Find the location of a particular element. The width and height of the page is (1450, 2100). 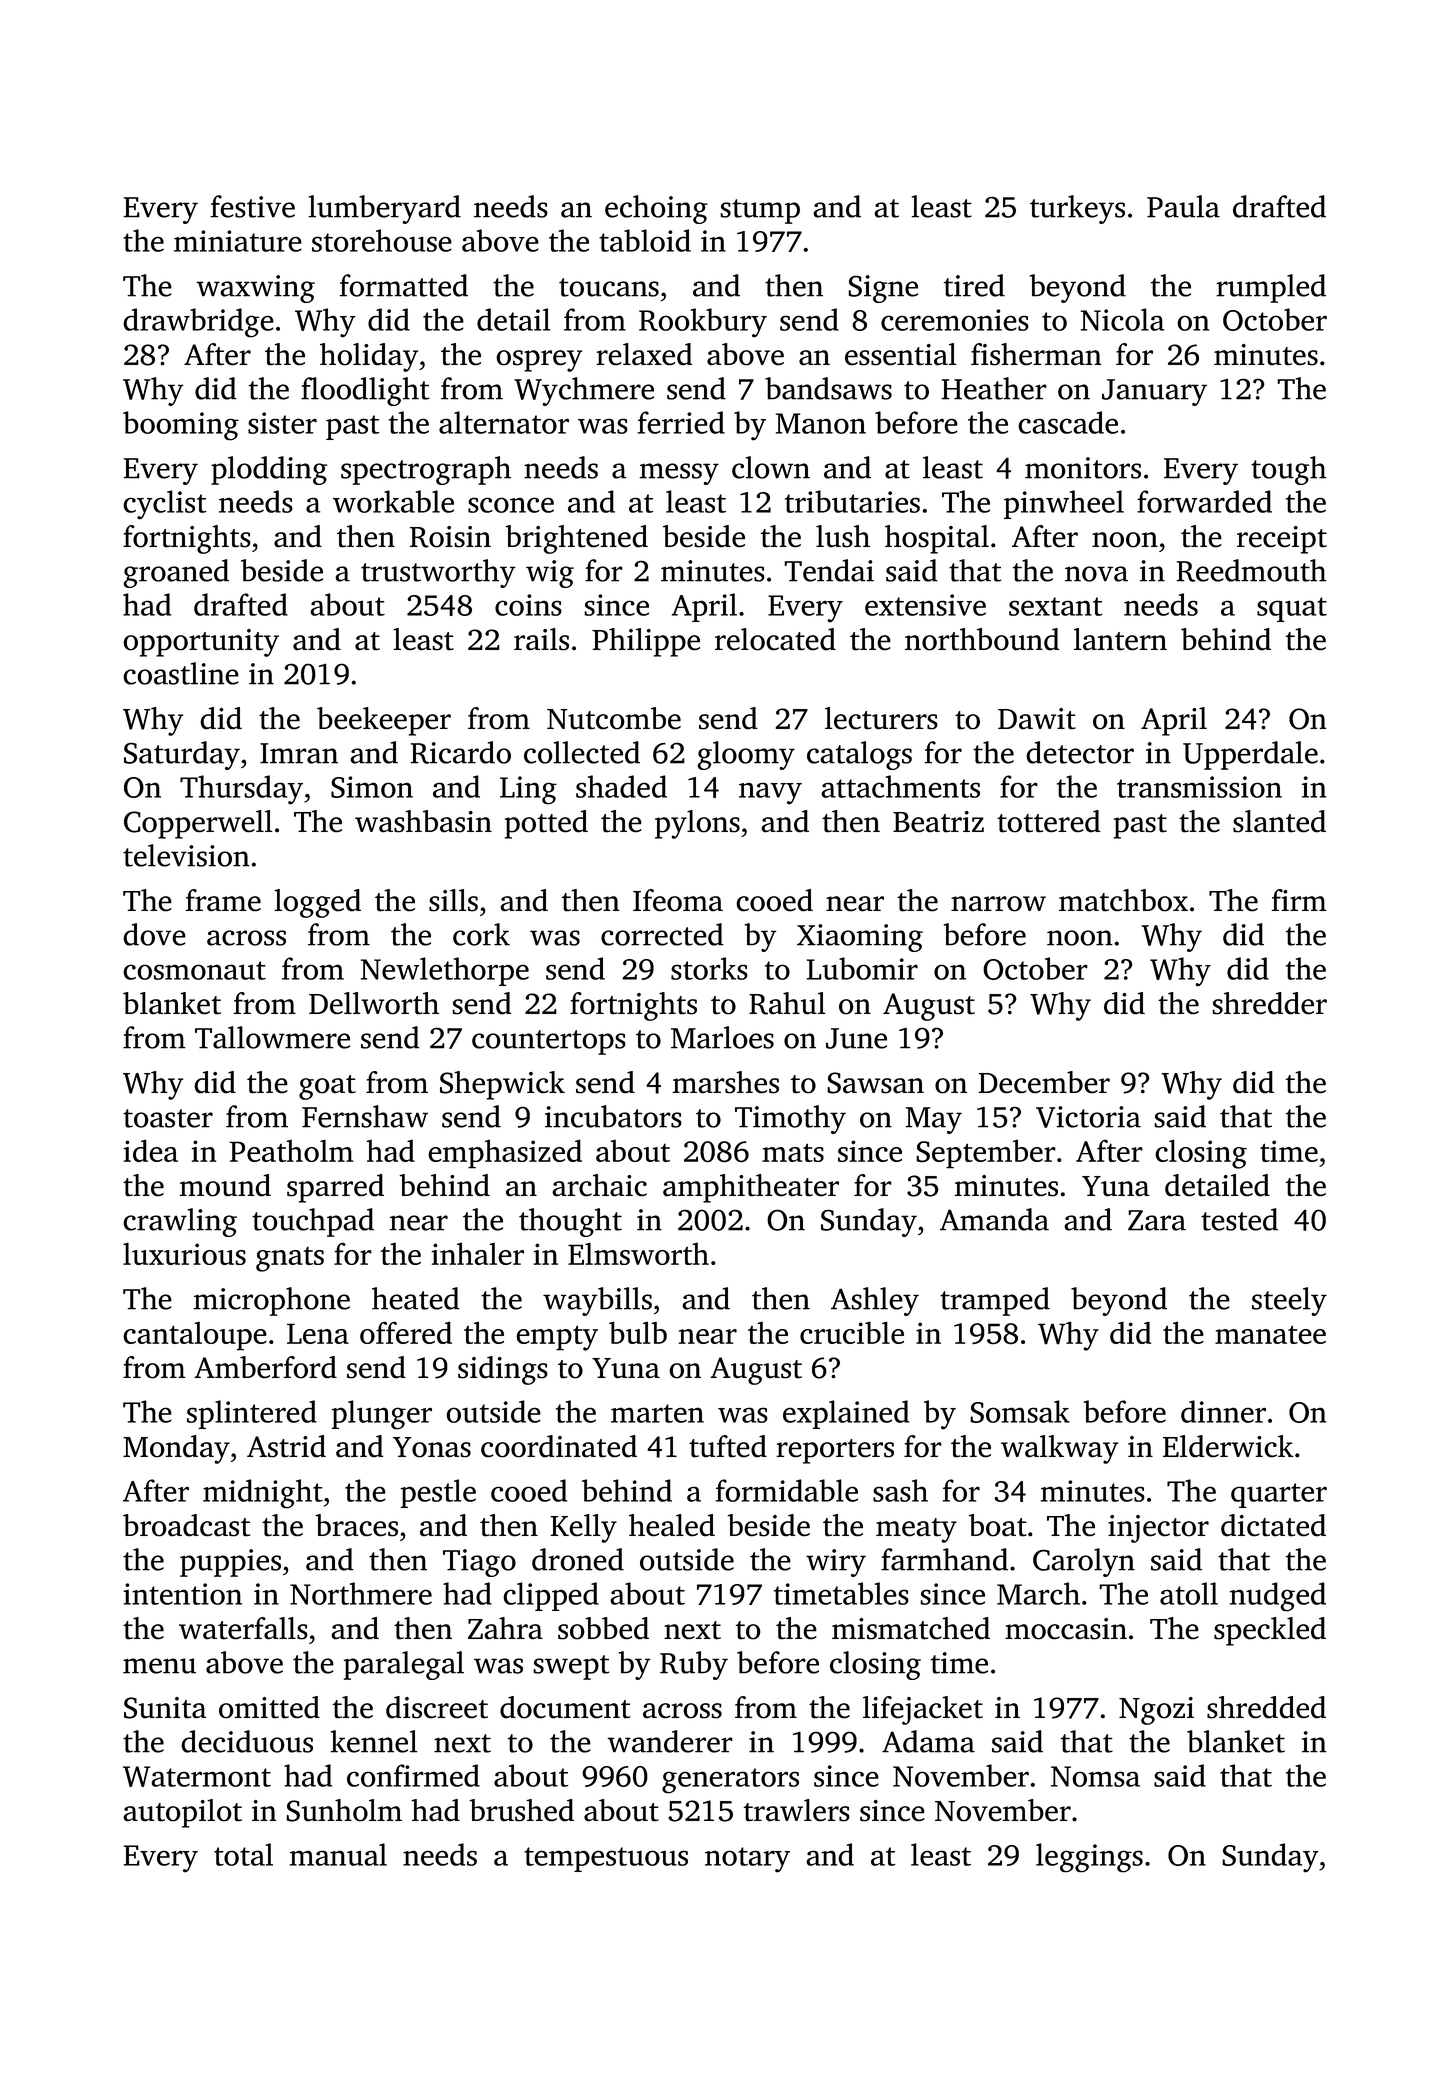

manatee is located at coordinates (1270, 1334).
